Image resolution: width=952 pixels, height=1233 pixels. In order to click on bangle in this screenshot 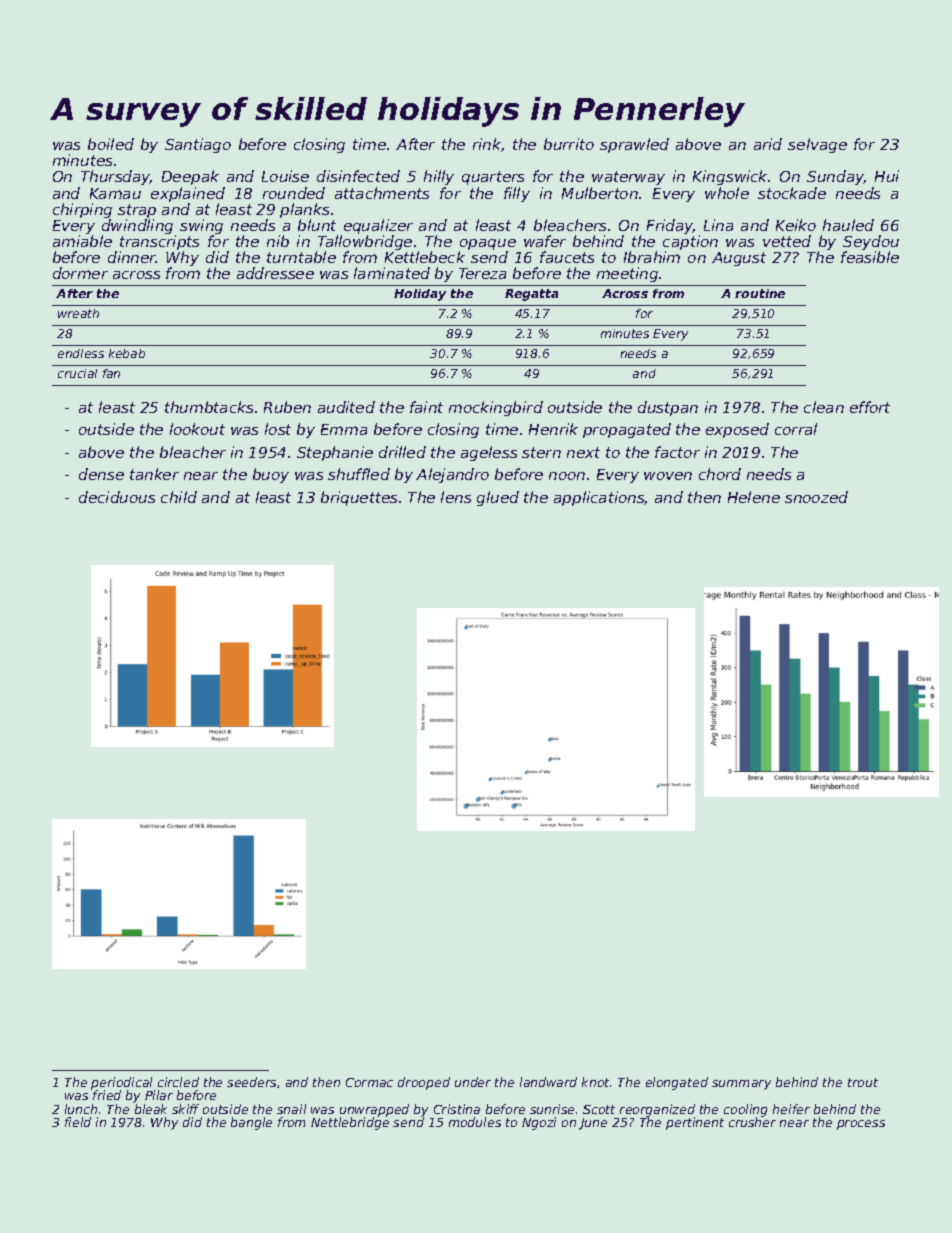, I will do `click(251, 1123)`.
